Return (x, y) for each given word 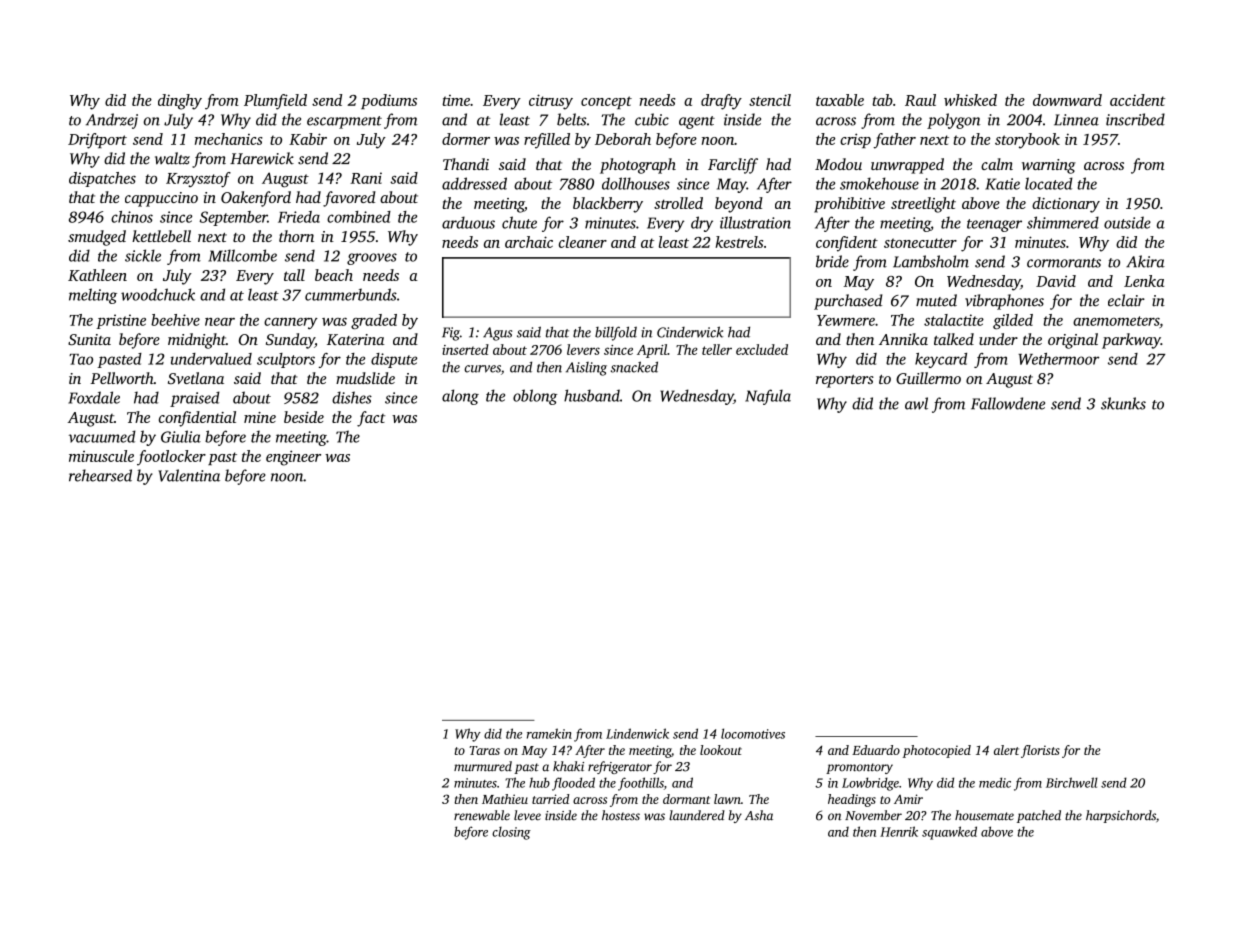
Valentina (189, 475)
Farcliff (733, 166)
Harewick (262, 158)
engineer (293, 458)
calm (997, 164)
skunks (1123, 403)
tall (294, 275)
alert (1006, 750)
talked (954, 339)
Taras (484, 750)
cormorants (1064, 263)
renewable (482, 815)
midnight (197, 341)
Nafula (768, 397)
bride (832, 261)
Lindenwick (637, 733)
